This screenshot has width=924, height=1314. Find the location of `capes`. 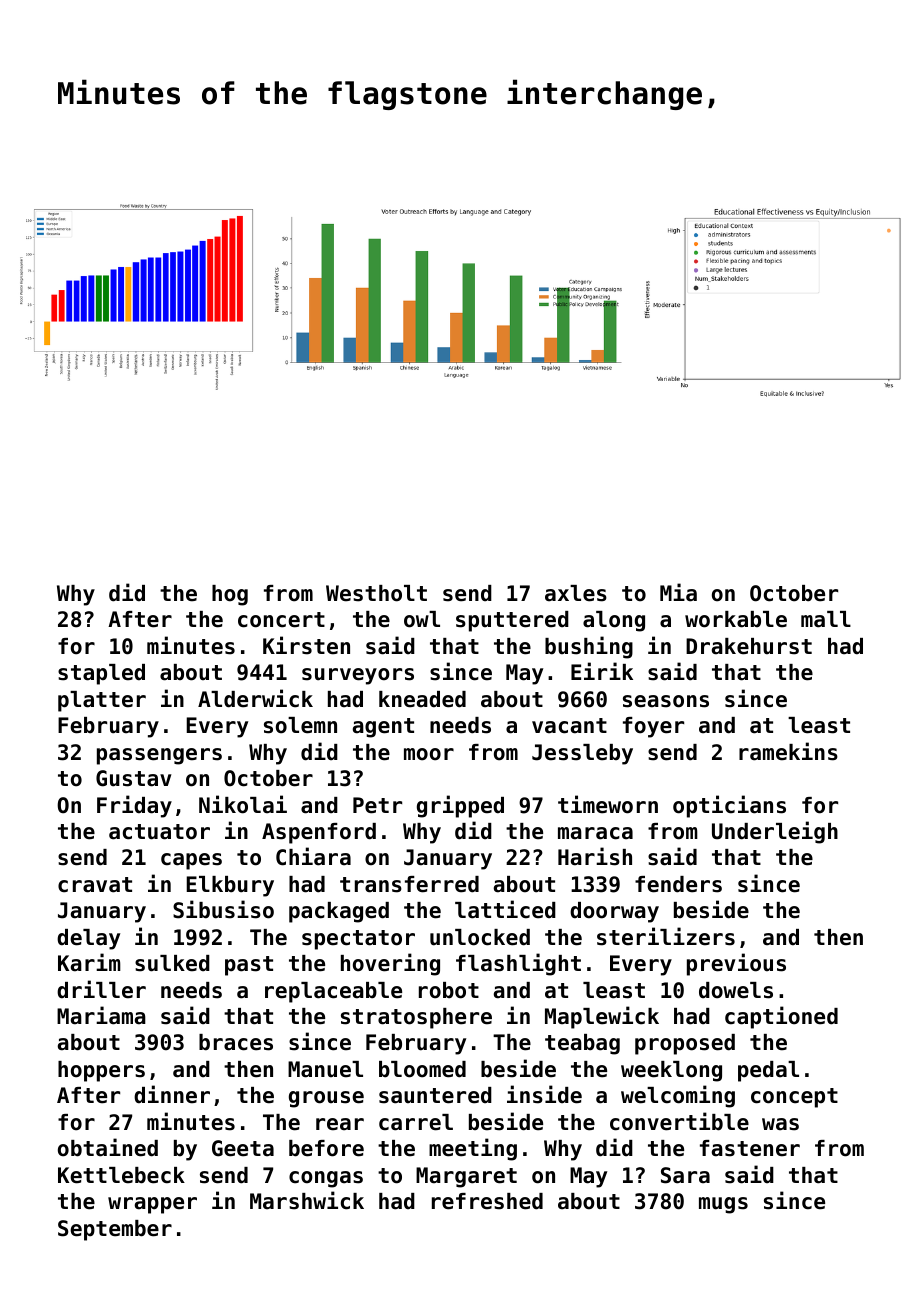

capes is located at coordinates (191, 861).
